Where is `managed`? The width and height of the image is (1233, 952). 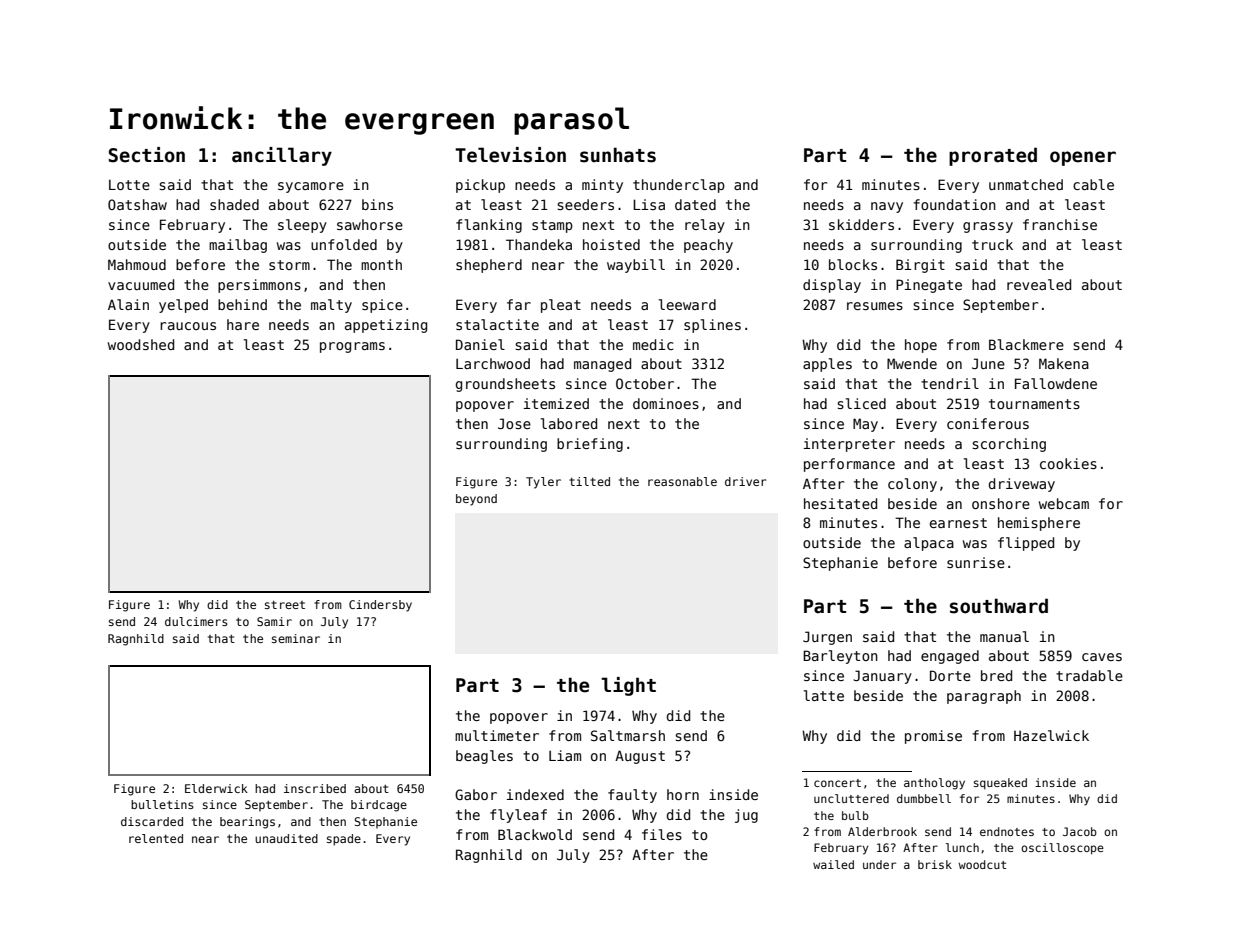
managed is located at coordinates (602, 365).
